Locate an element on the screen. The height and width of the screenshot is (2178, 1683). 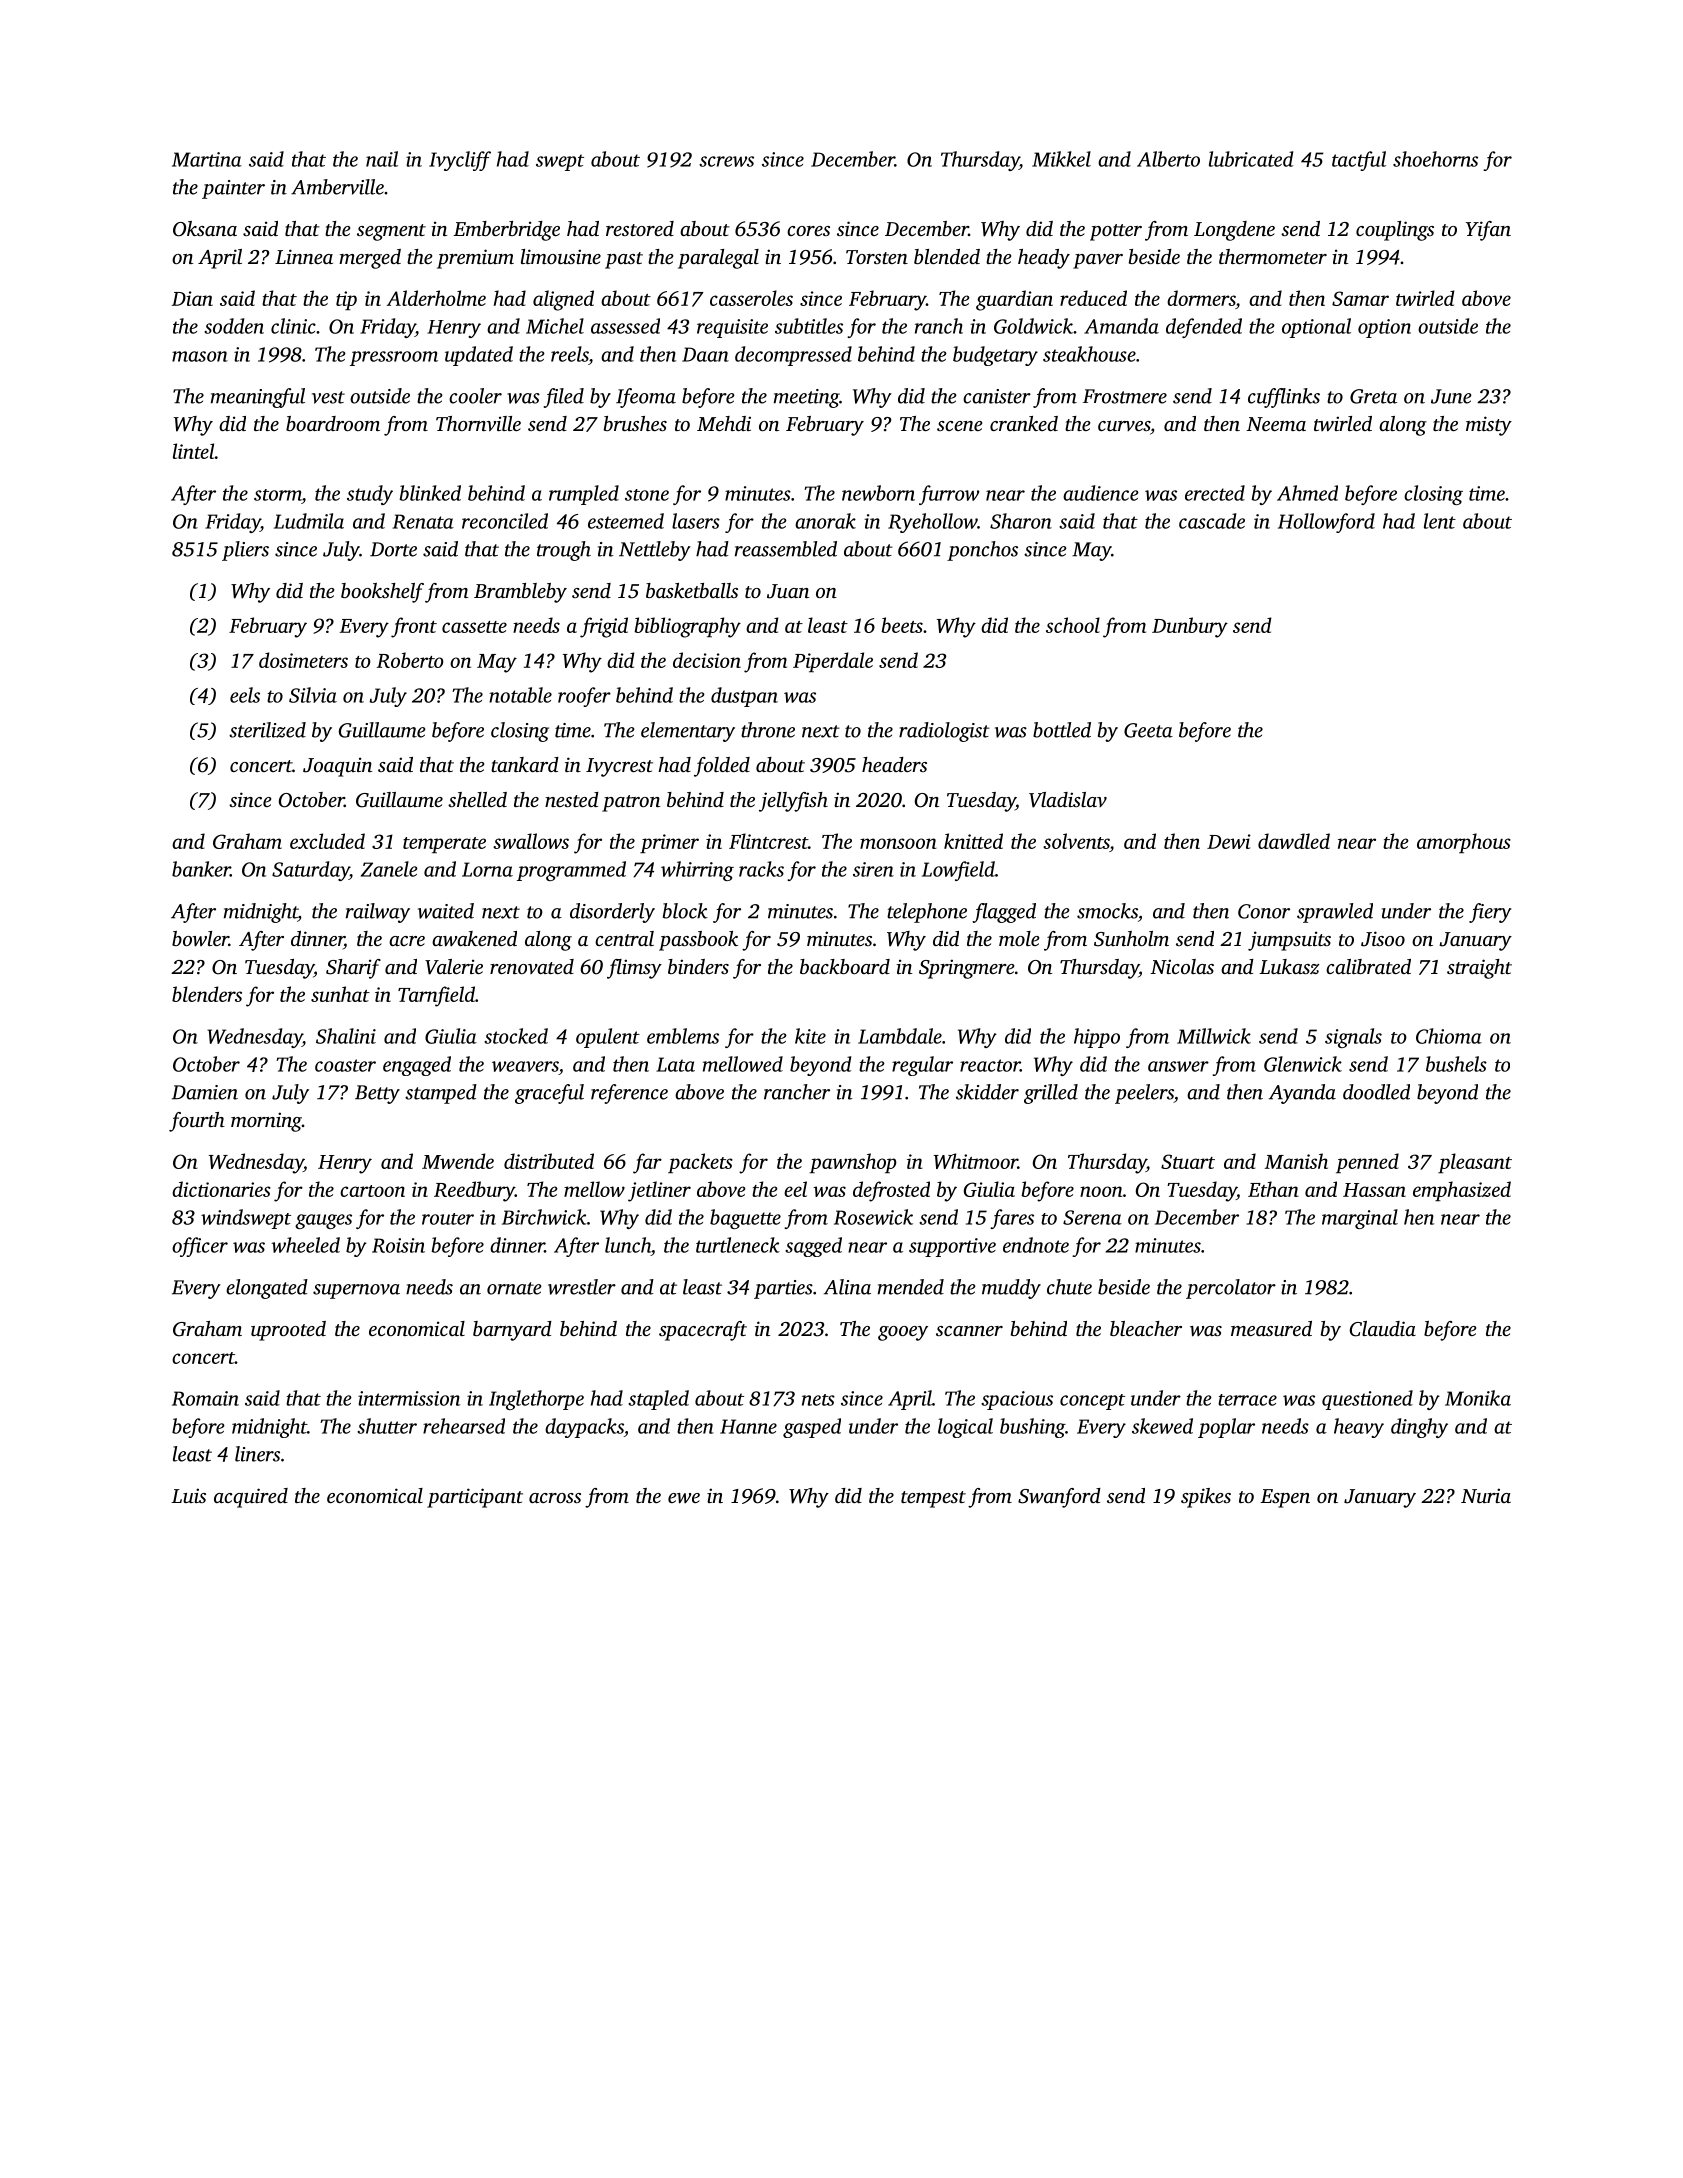
distributed is located at coordinates (549, 1161).
